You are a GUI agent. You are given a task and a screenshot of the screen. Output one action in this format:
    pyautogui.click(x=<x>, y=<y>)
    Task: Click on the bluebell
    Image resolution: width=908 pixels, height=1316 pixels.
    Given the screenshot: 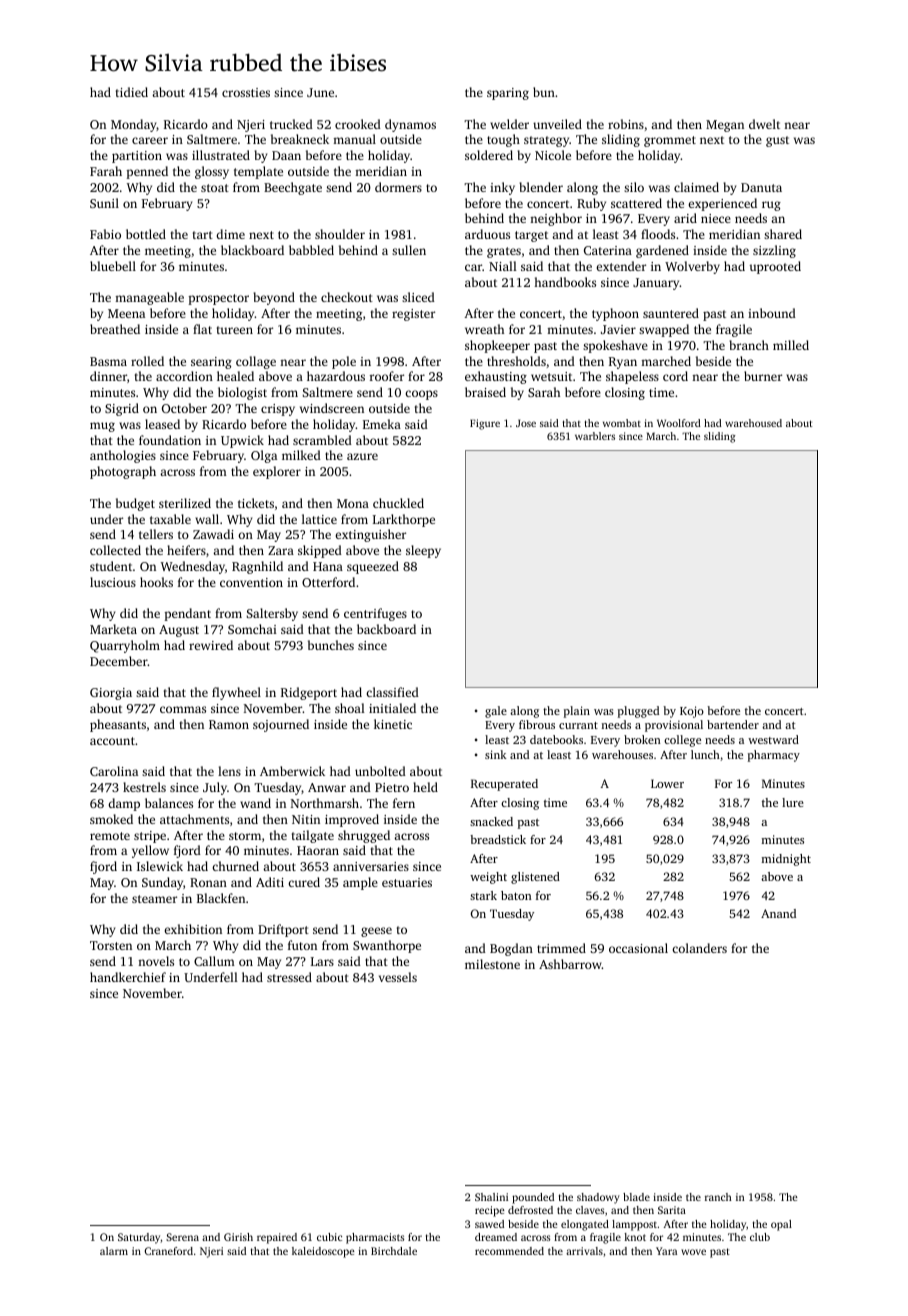 What is the action you would take?
    pyautogui.click(x=113, y=266)
